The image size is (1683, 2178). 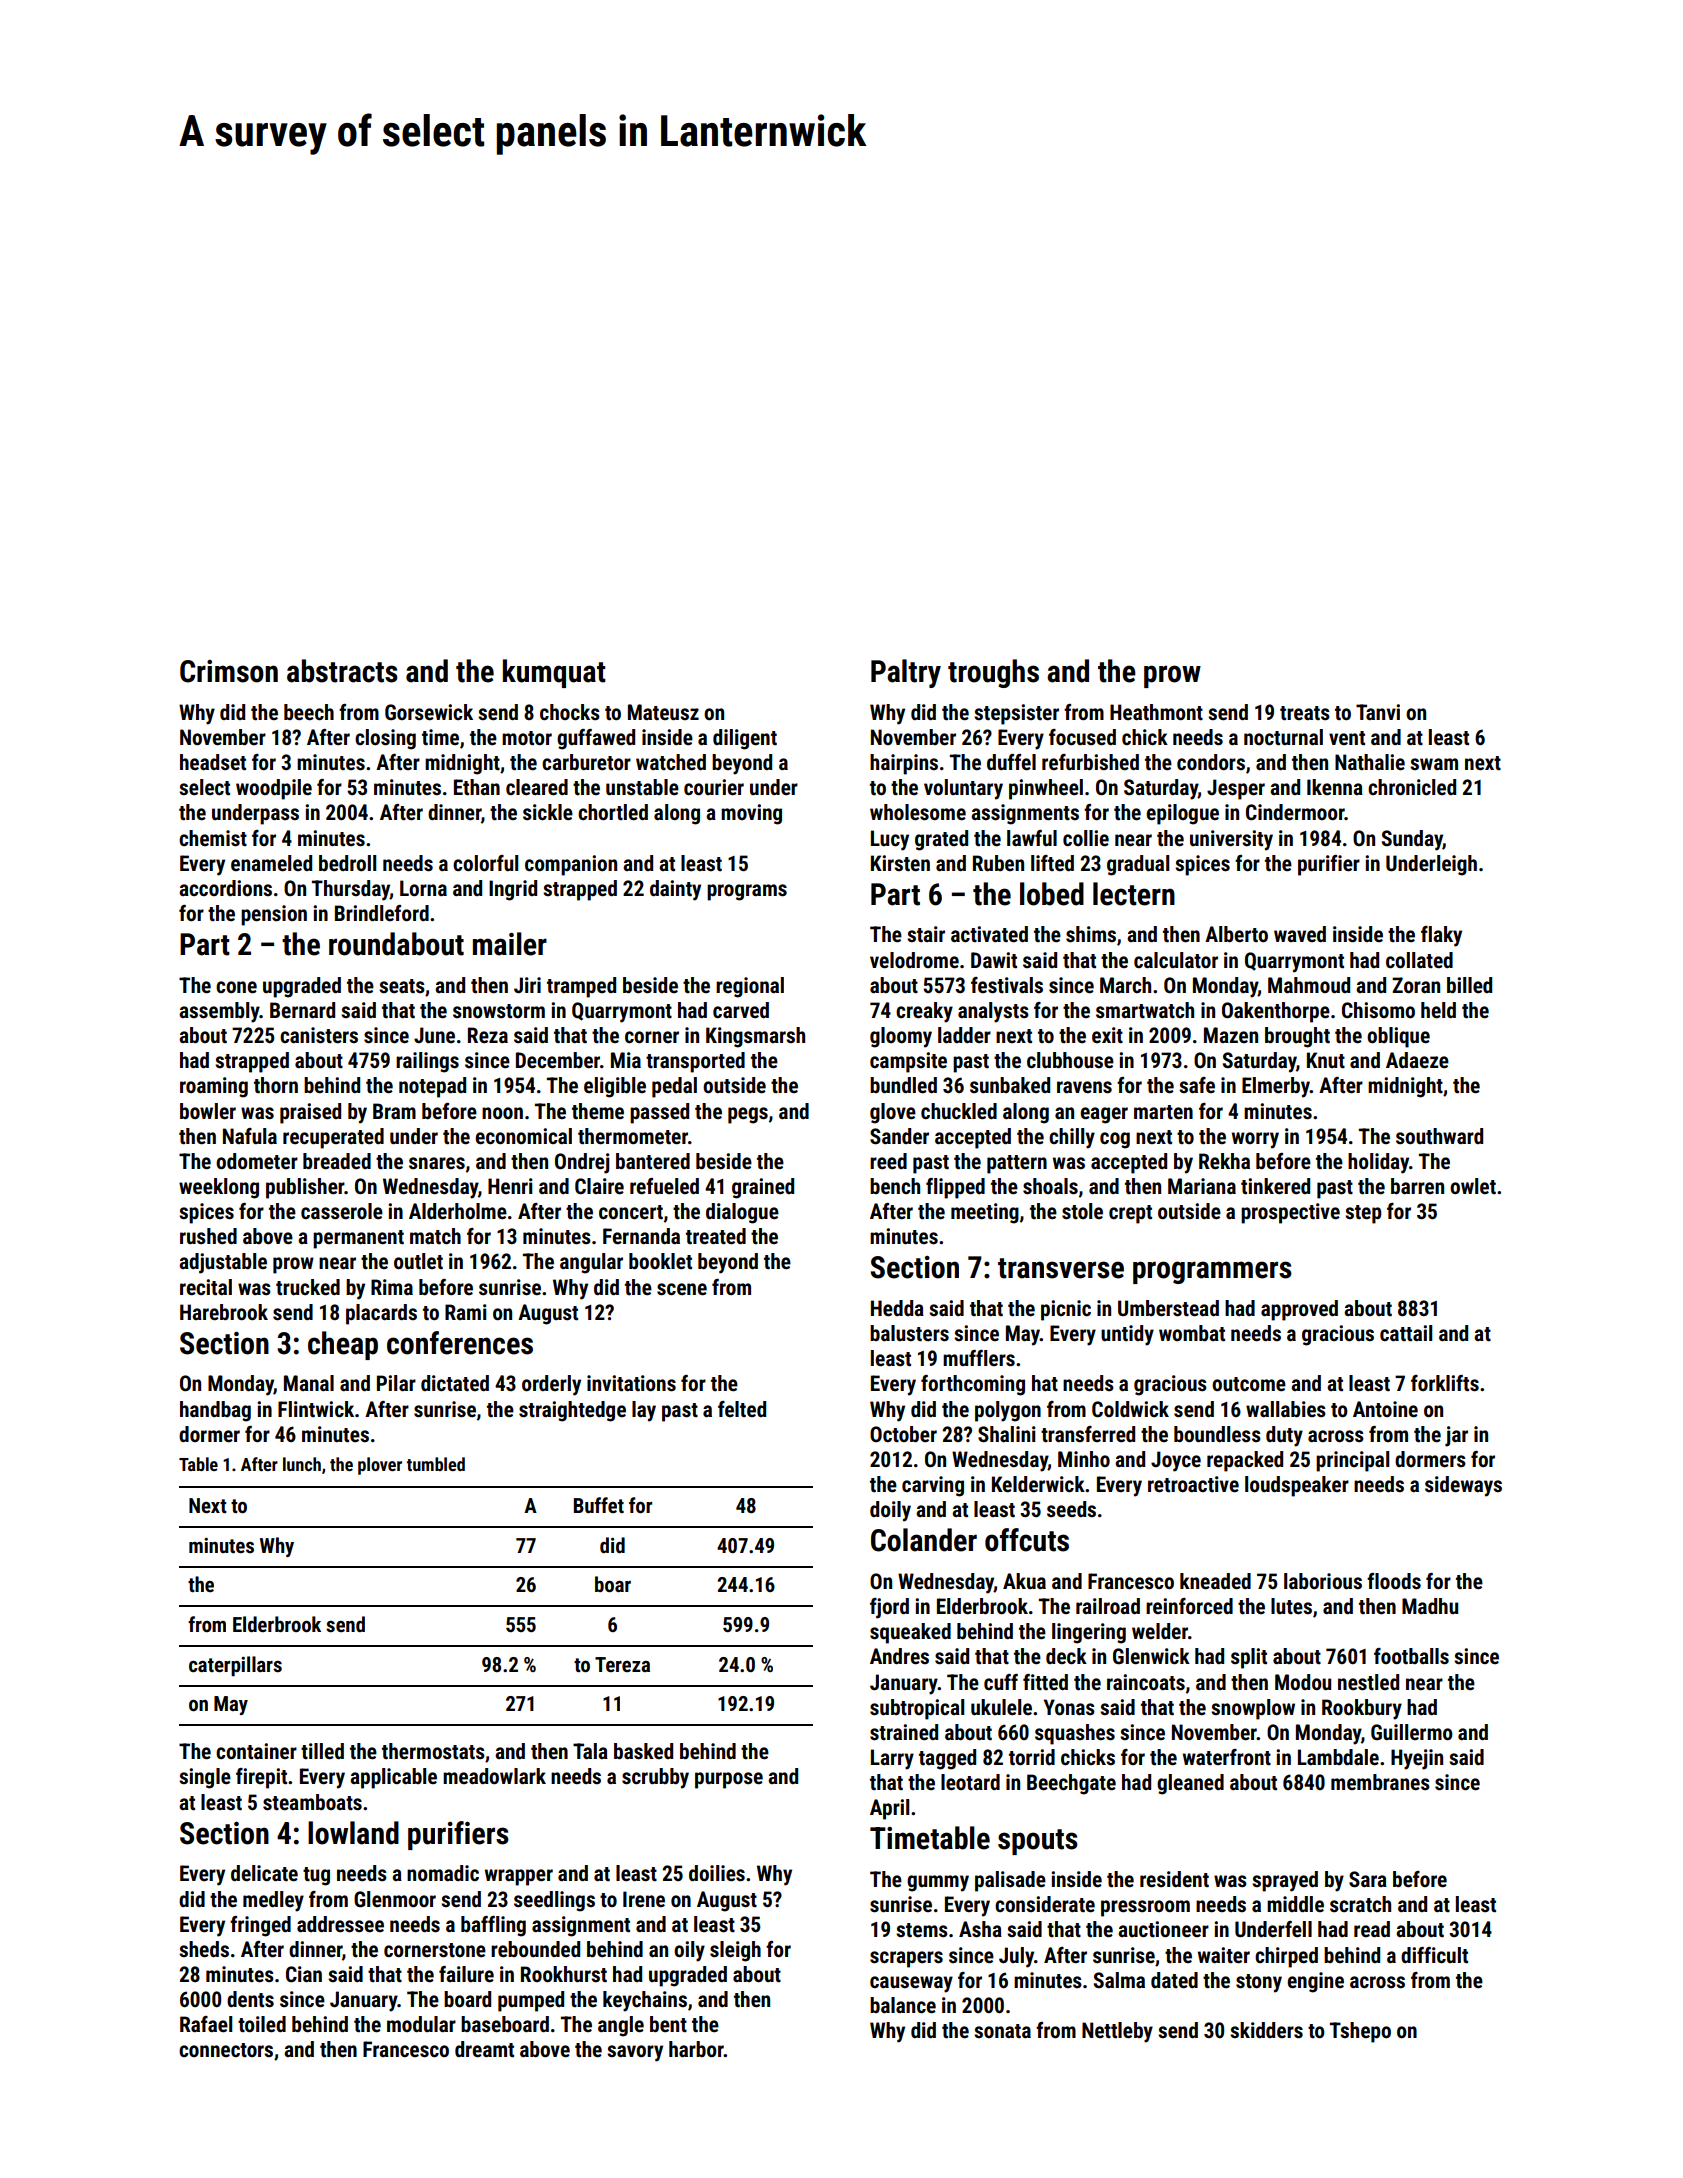 What do you see at coordinates (917, 1709) in the image?
I see `subtropical` at bounding box center [917, 1709].
